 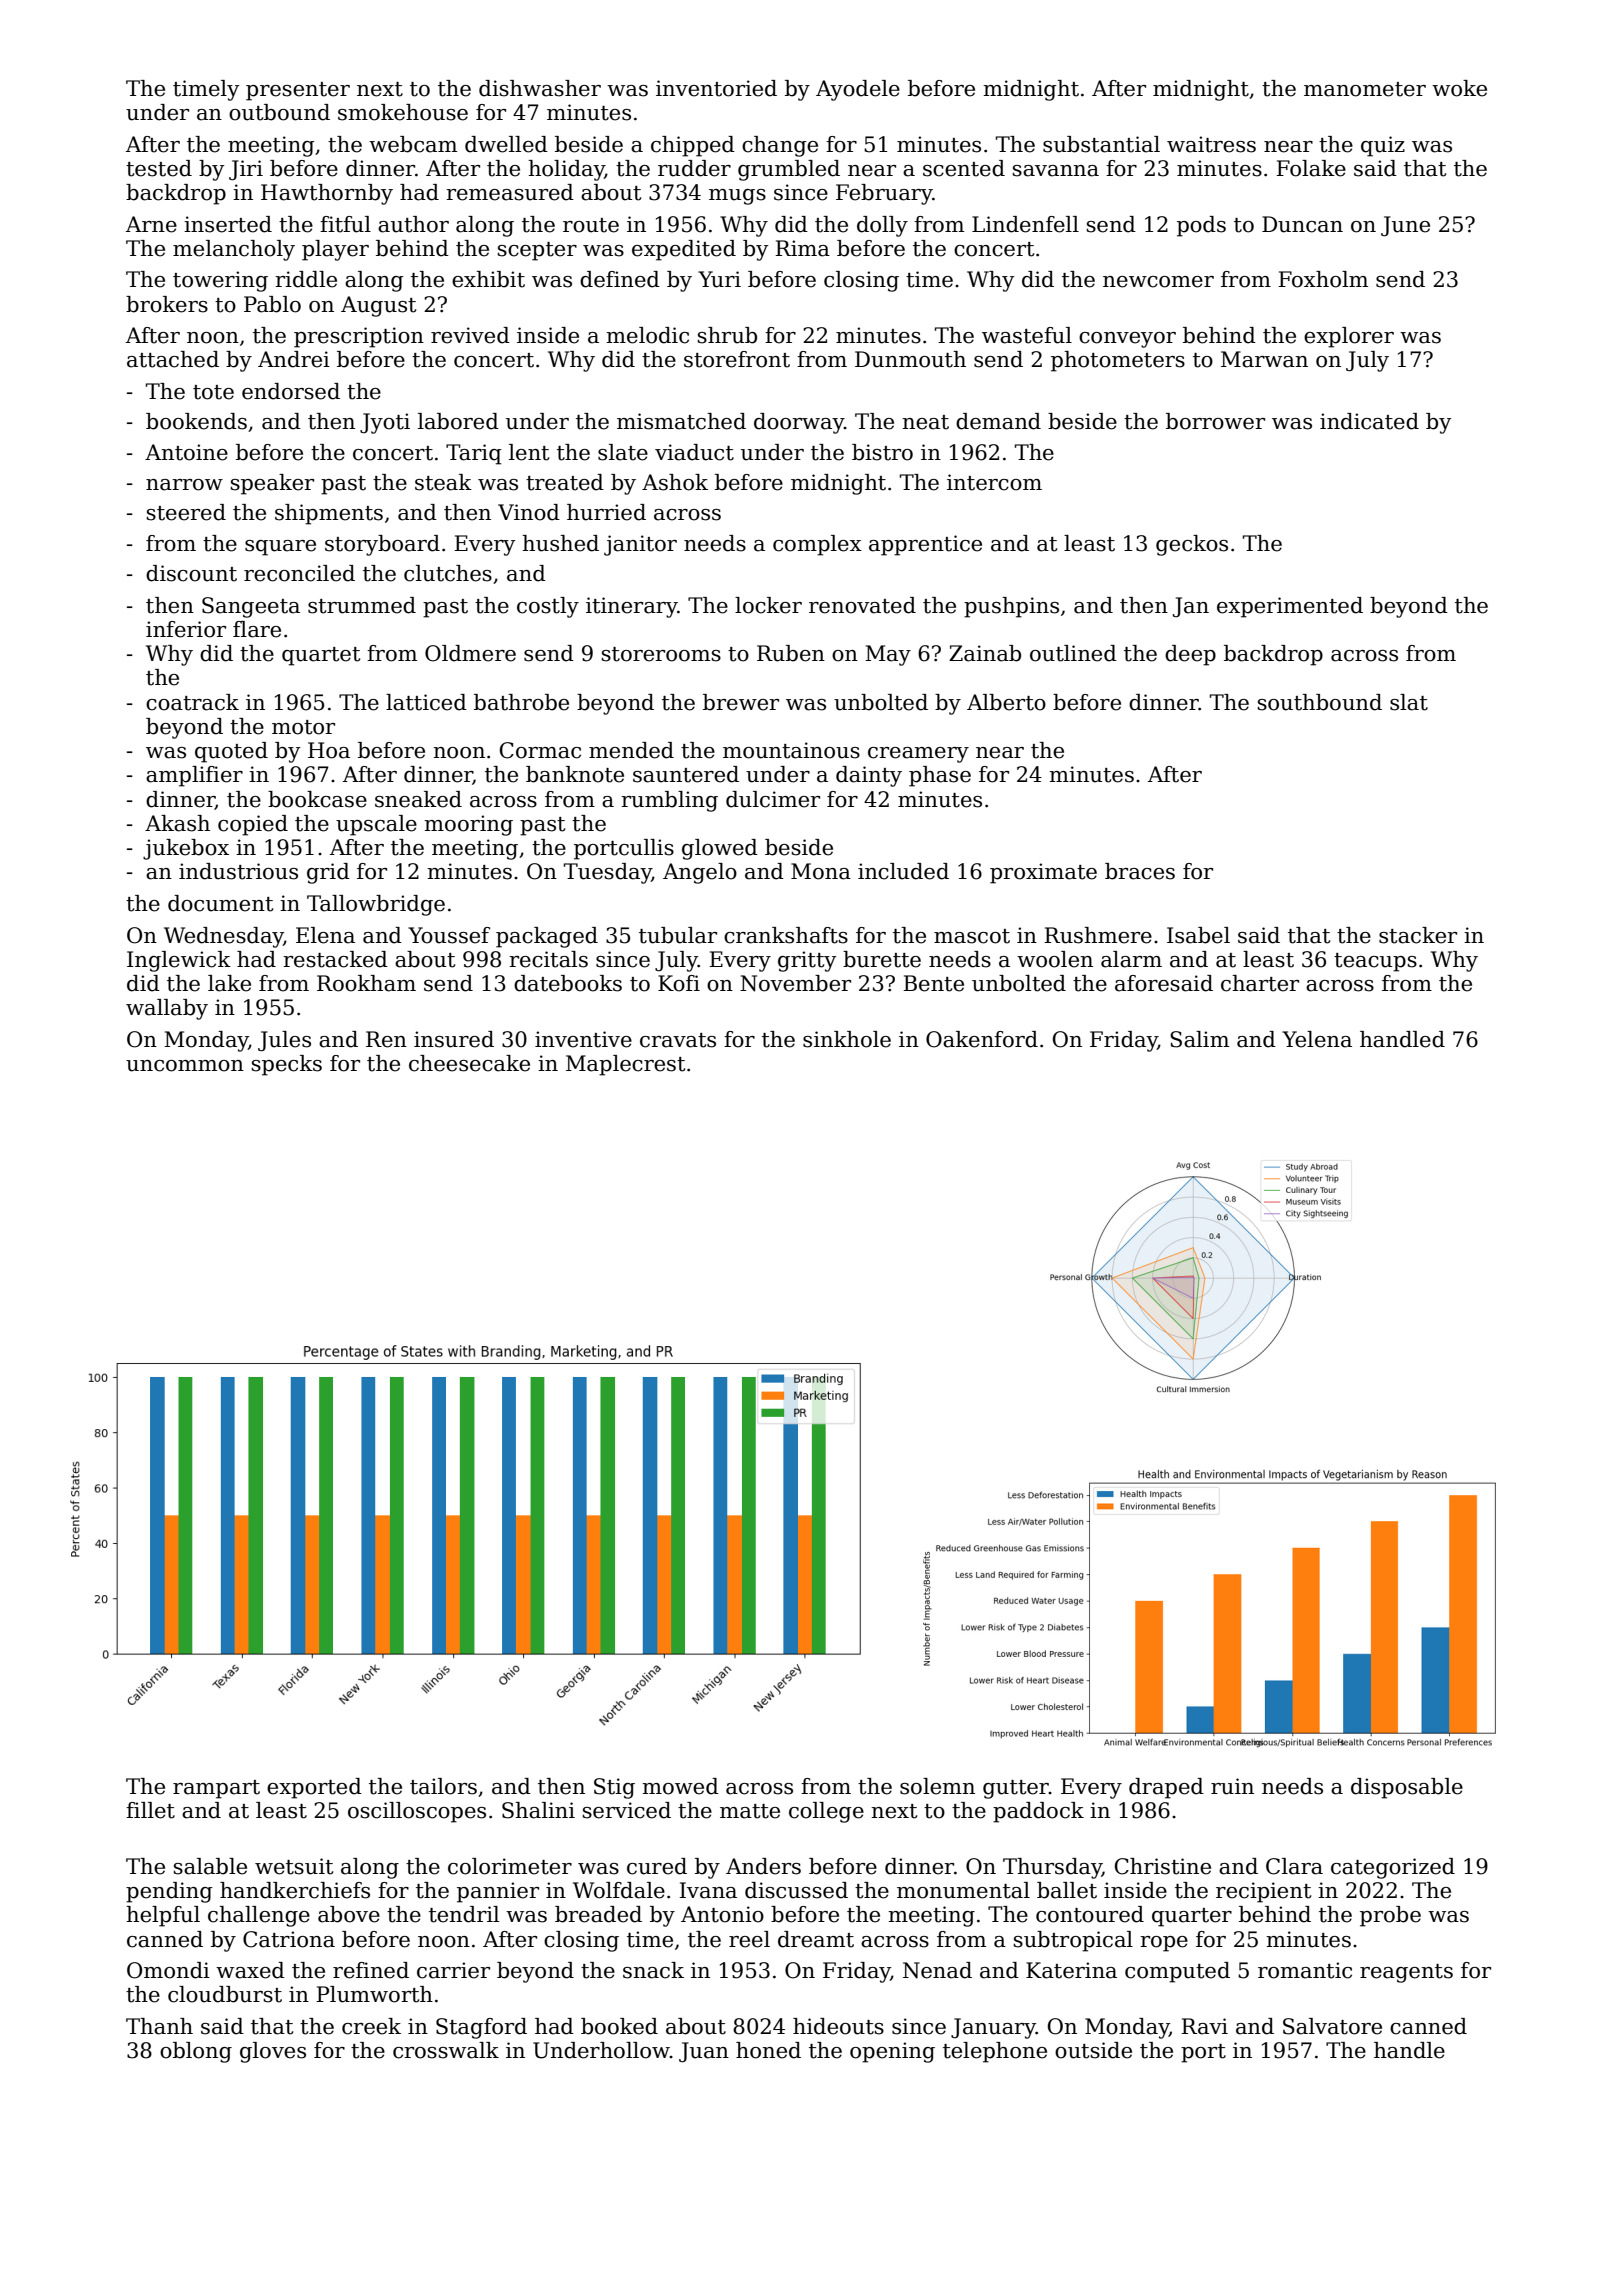 I want to click on tested, so click(x=159, y=168).
